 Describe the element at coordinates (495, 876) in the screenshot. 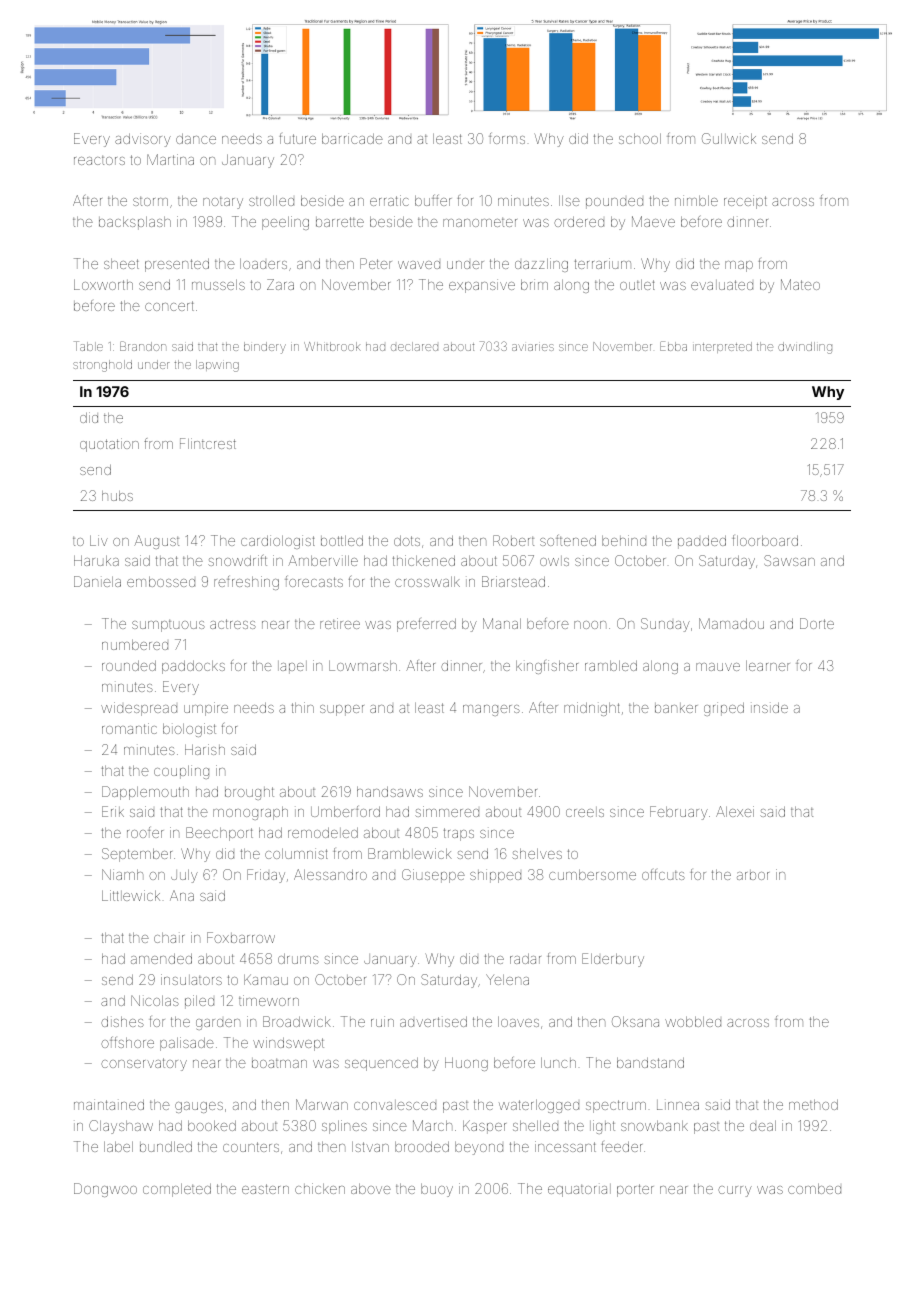

I see `shipped` at that location.
